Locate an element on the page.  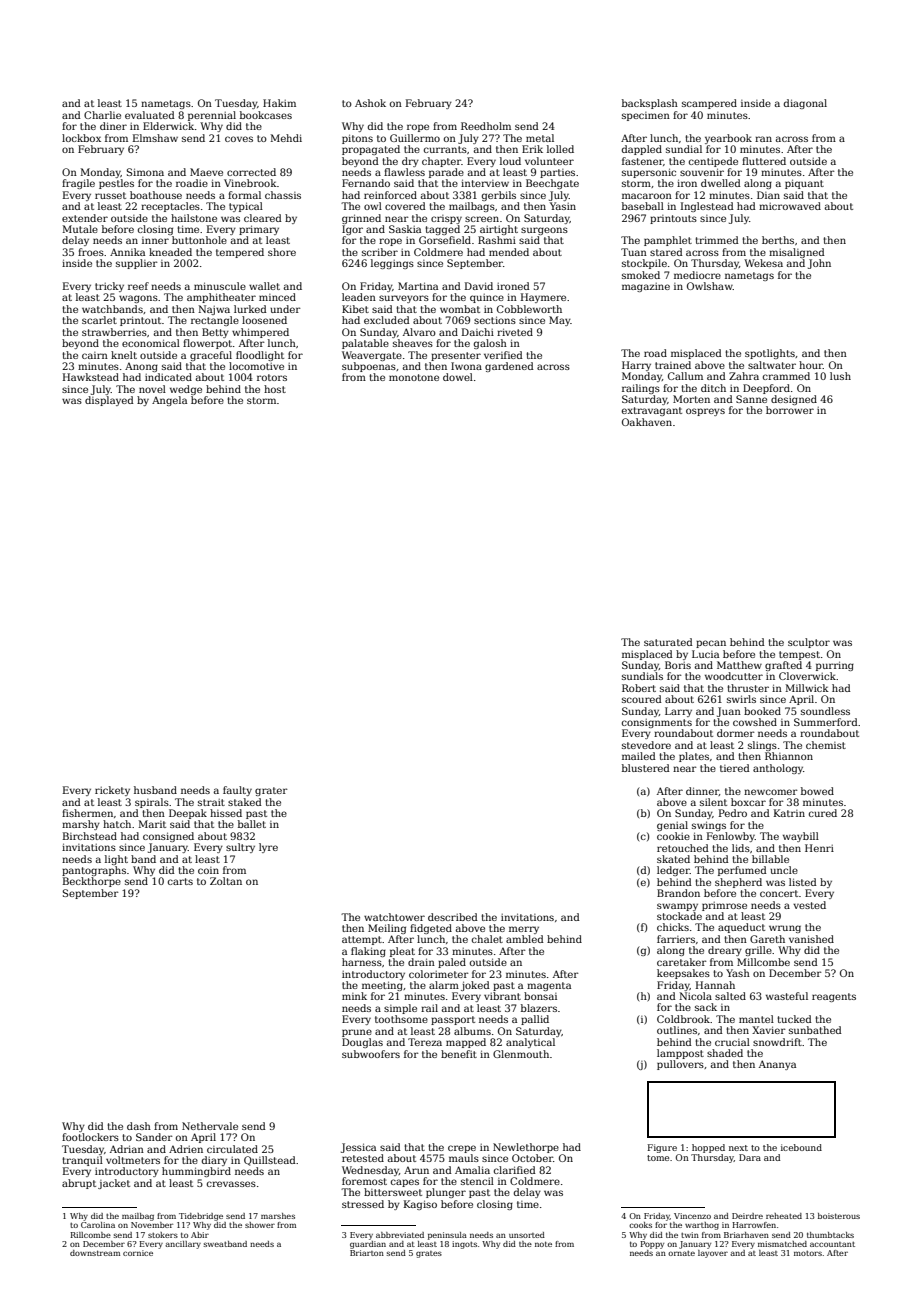
host is located at coordinates (275, 389).
